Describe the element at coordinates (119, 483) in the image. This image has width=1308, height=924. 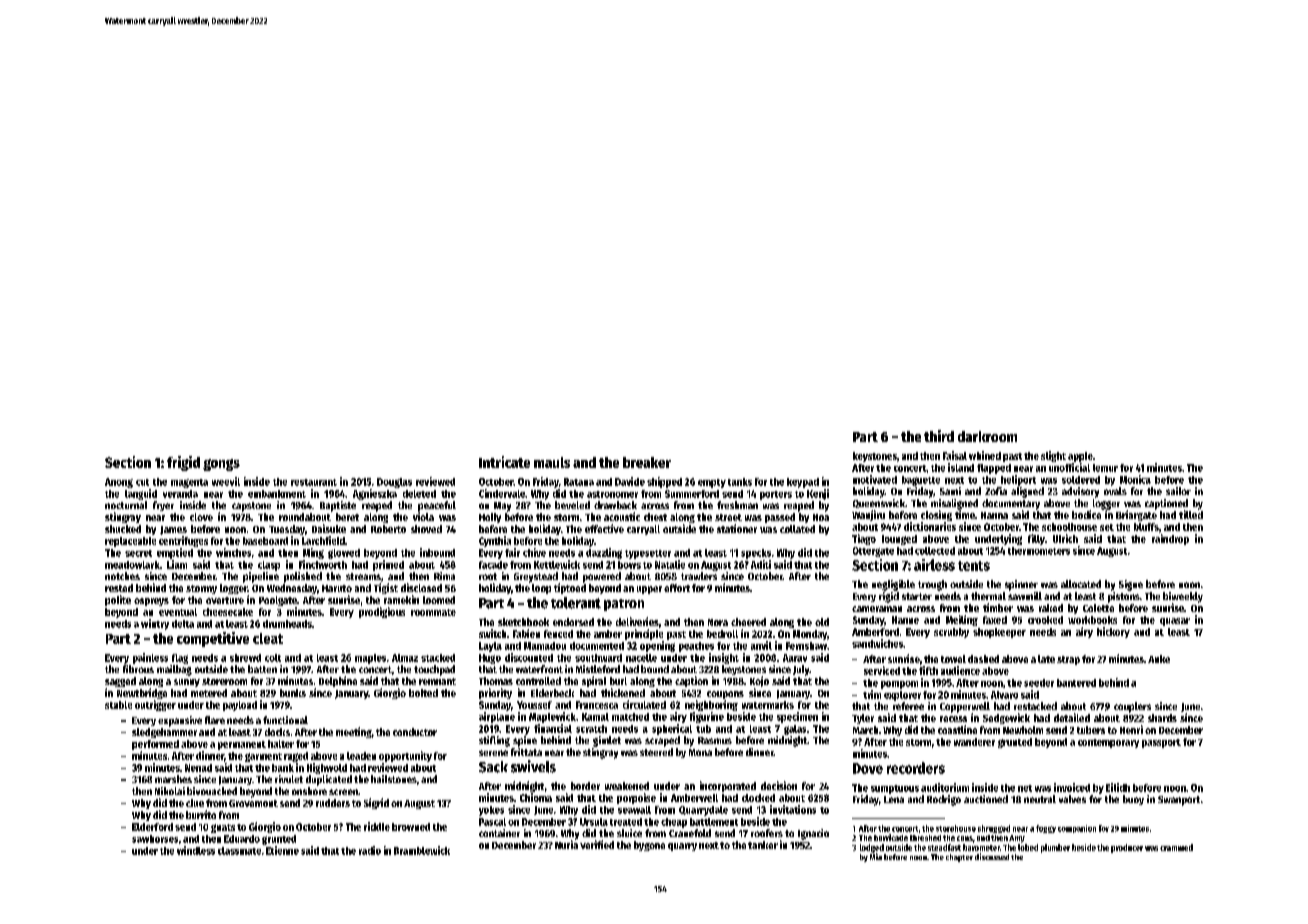
I see `Anong` at that location.
